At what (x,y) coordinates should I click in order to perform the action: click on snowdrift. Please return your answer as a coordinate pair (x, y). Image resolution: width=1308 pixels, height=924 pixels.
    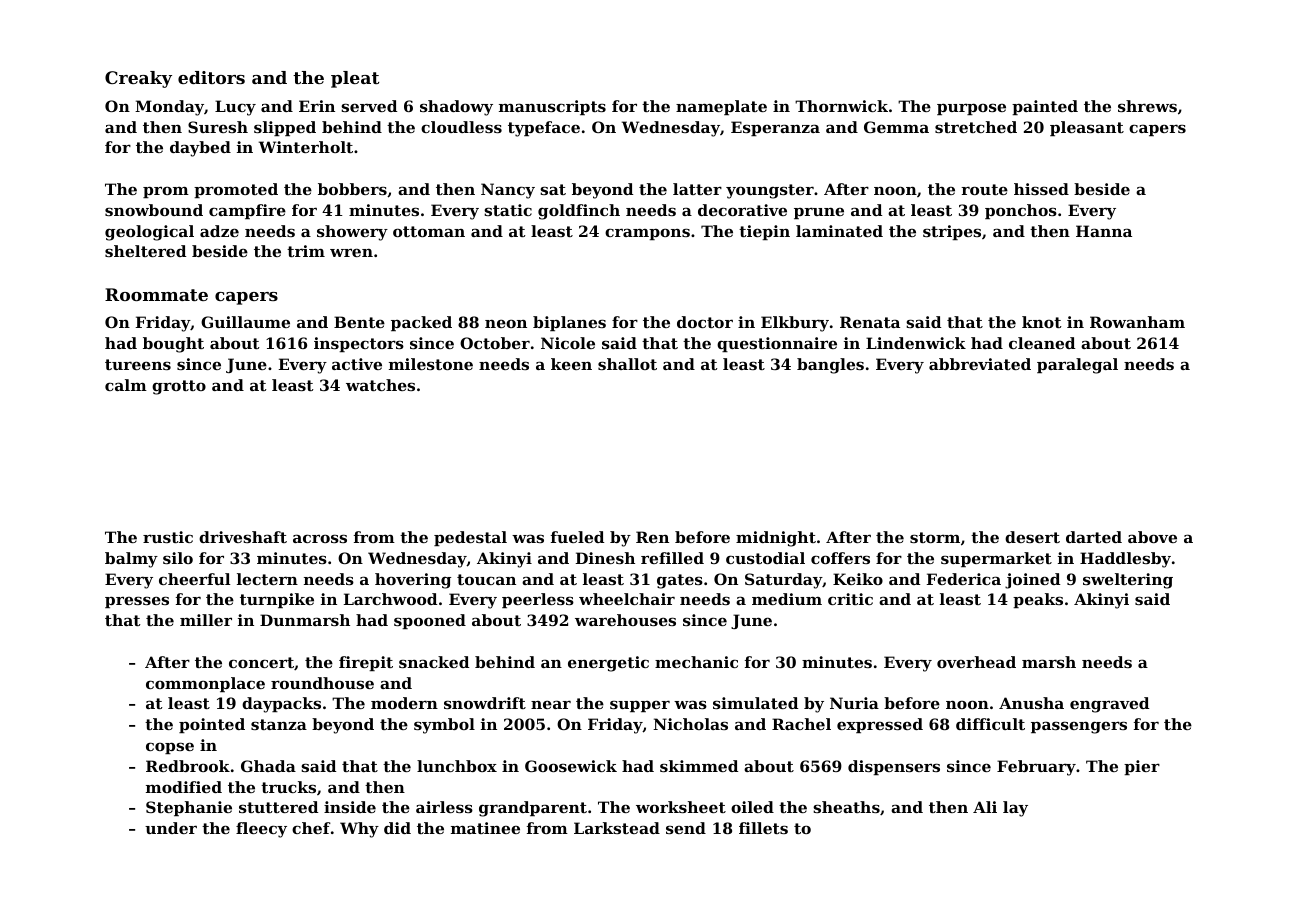
    Looking at the image, I should click on (485, 703).
